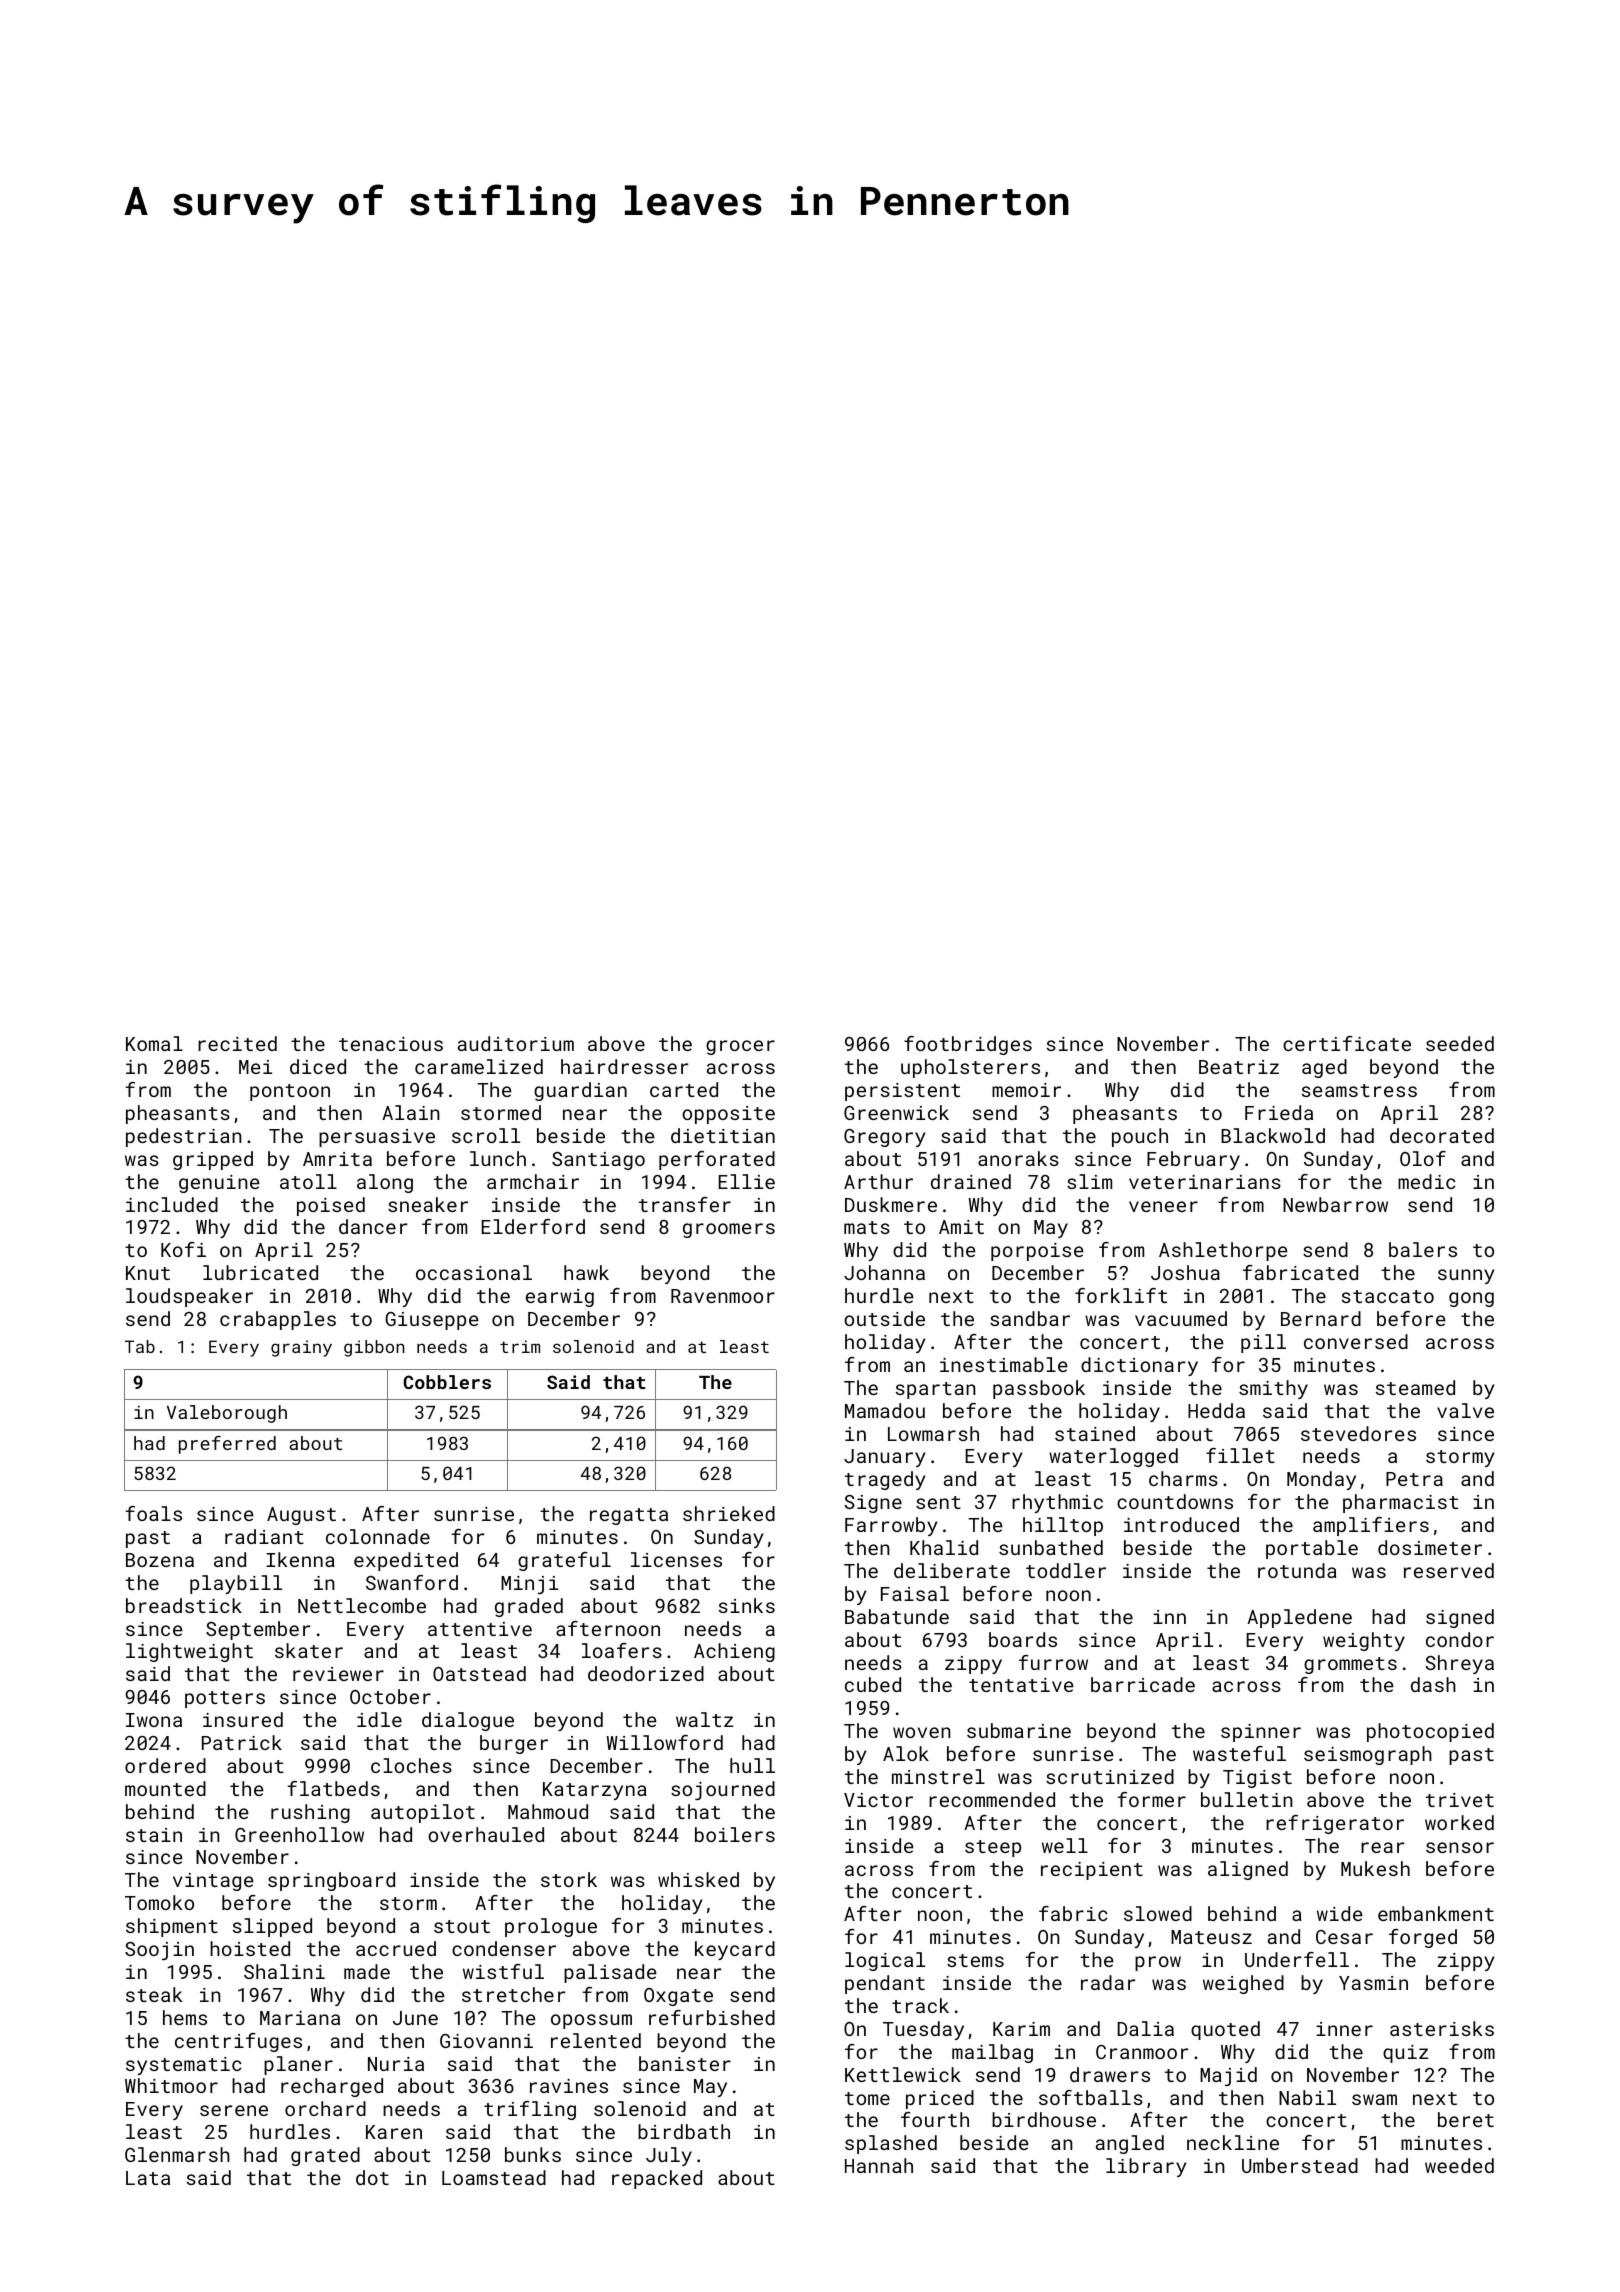  Describe the element at coordinates (970, 1068) in the document. I see `upholsterers` at that location.
